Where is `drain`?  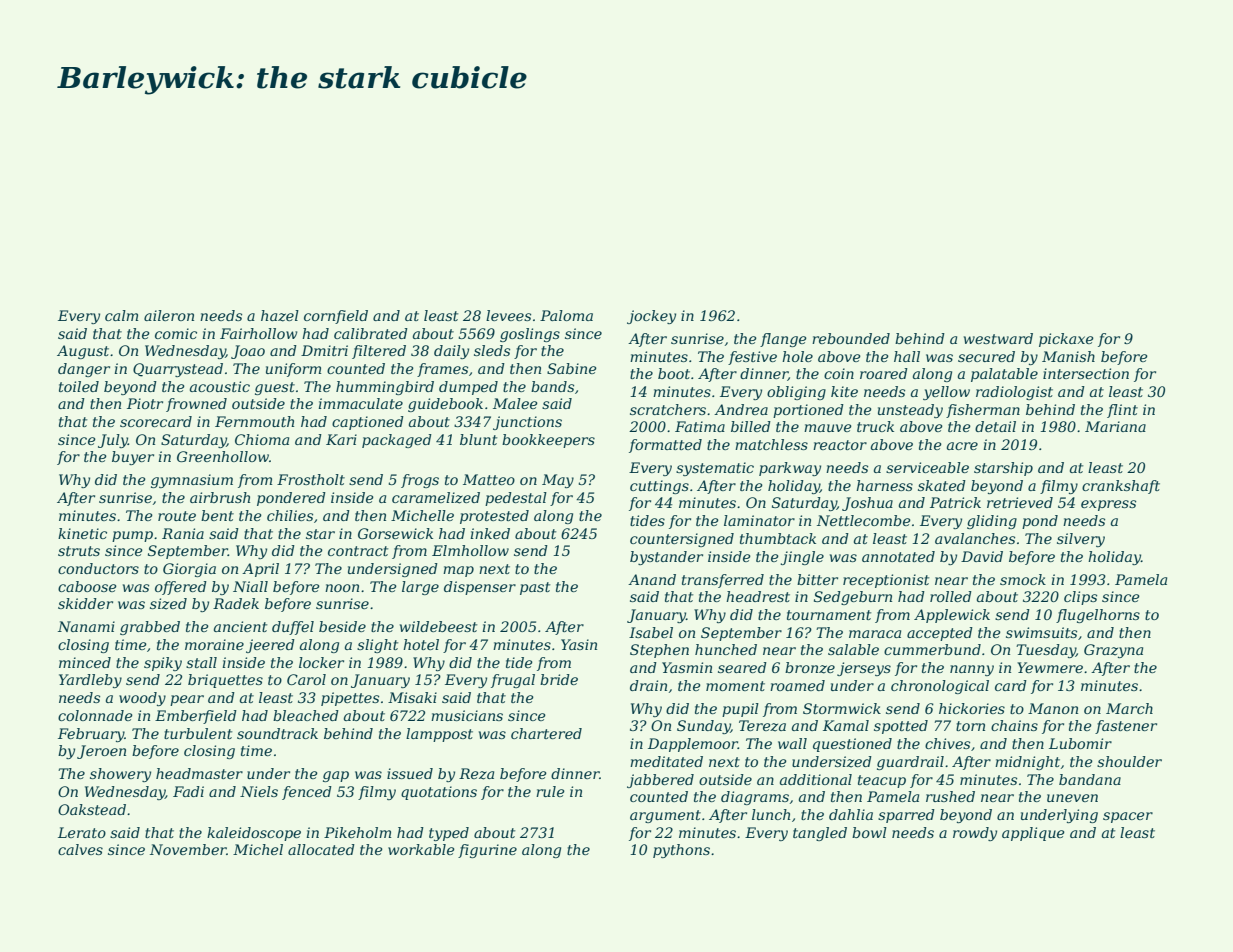 drain is located at coordinates (648, 685).
